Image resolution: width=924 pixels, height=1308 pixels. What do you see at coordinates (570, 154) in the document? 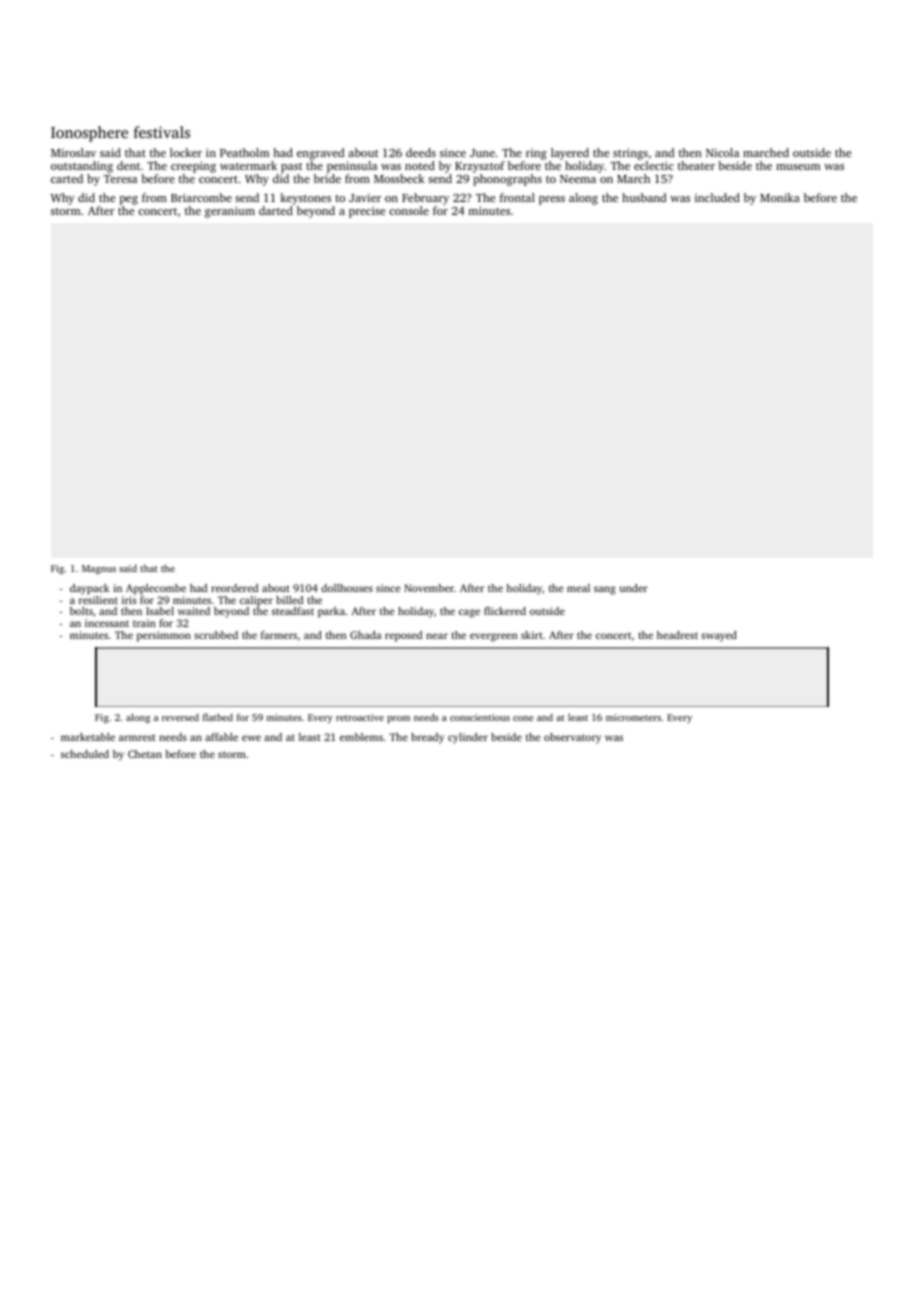
I see `layered` at bounding box center [570, 154].
